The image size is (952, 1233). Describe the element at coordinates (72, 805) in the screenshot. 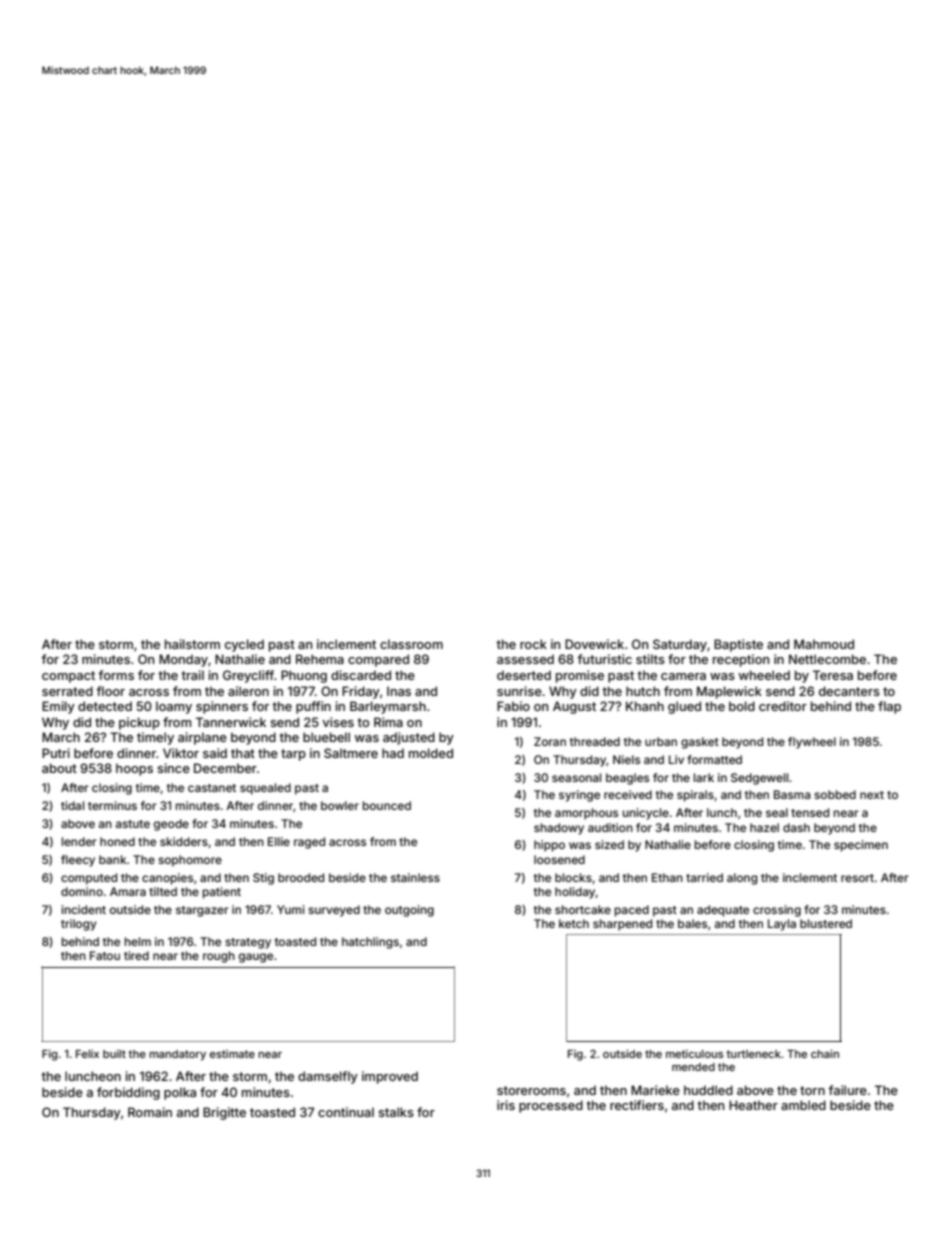

I see `tidal` at that location.
